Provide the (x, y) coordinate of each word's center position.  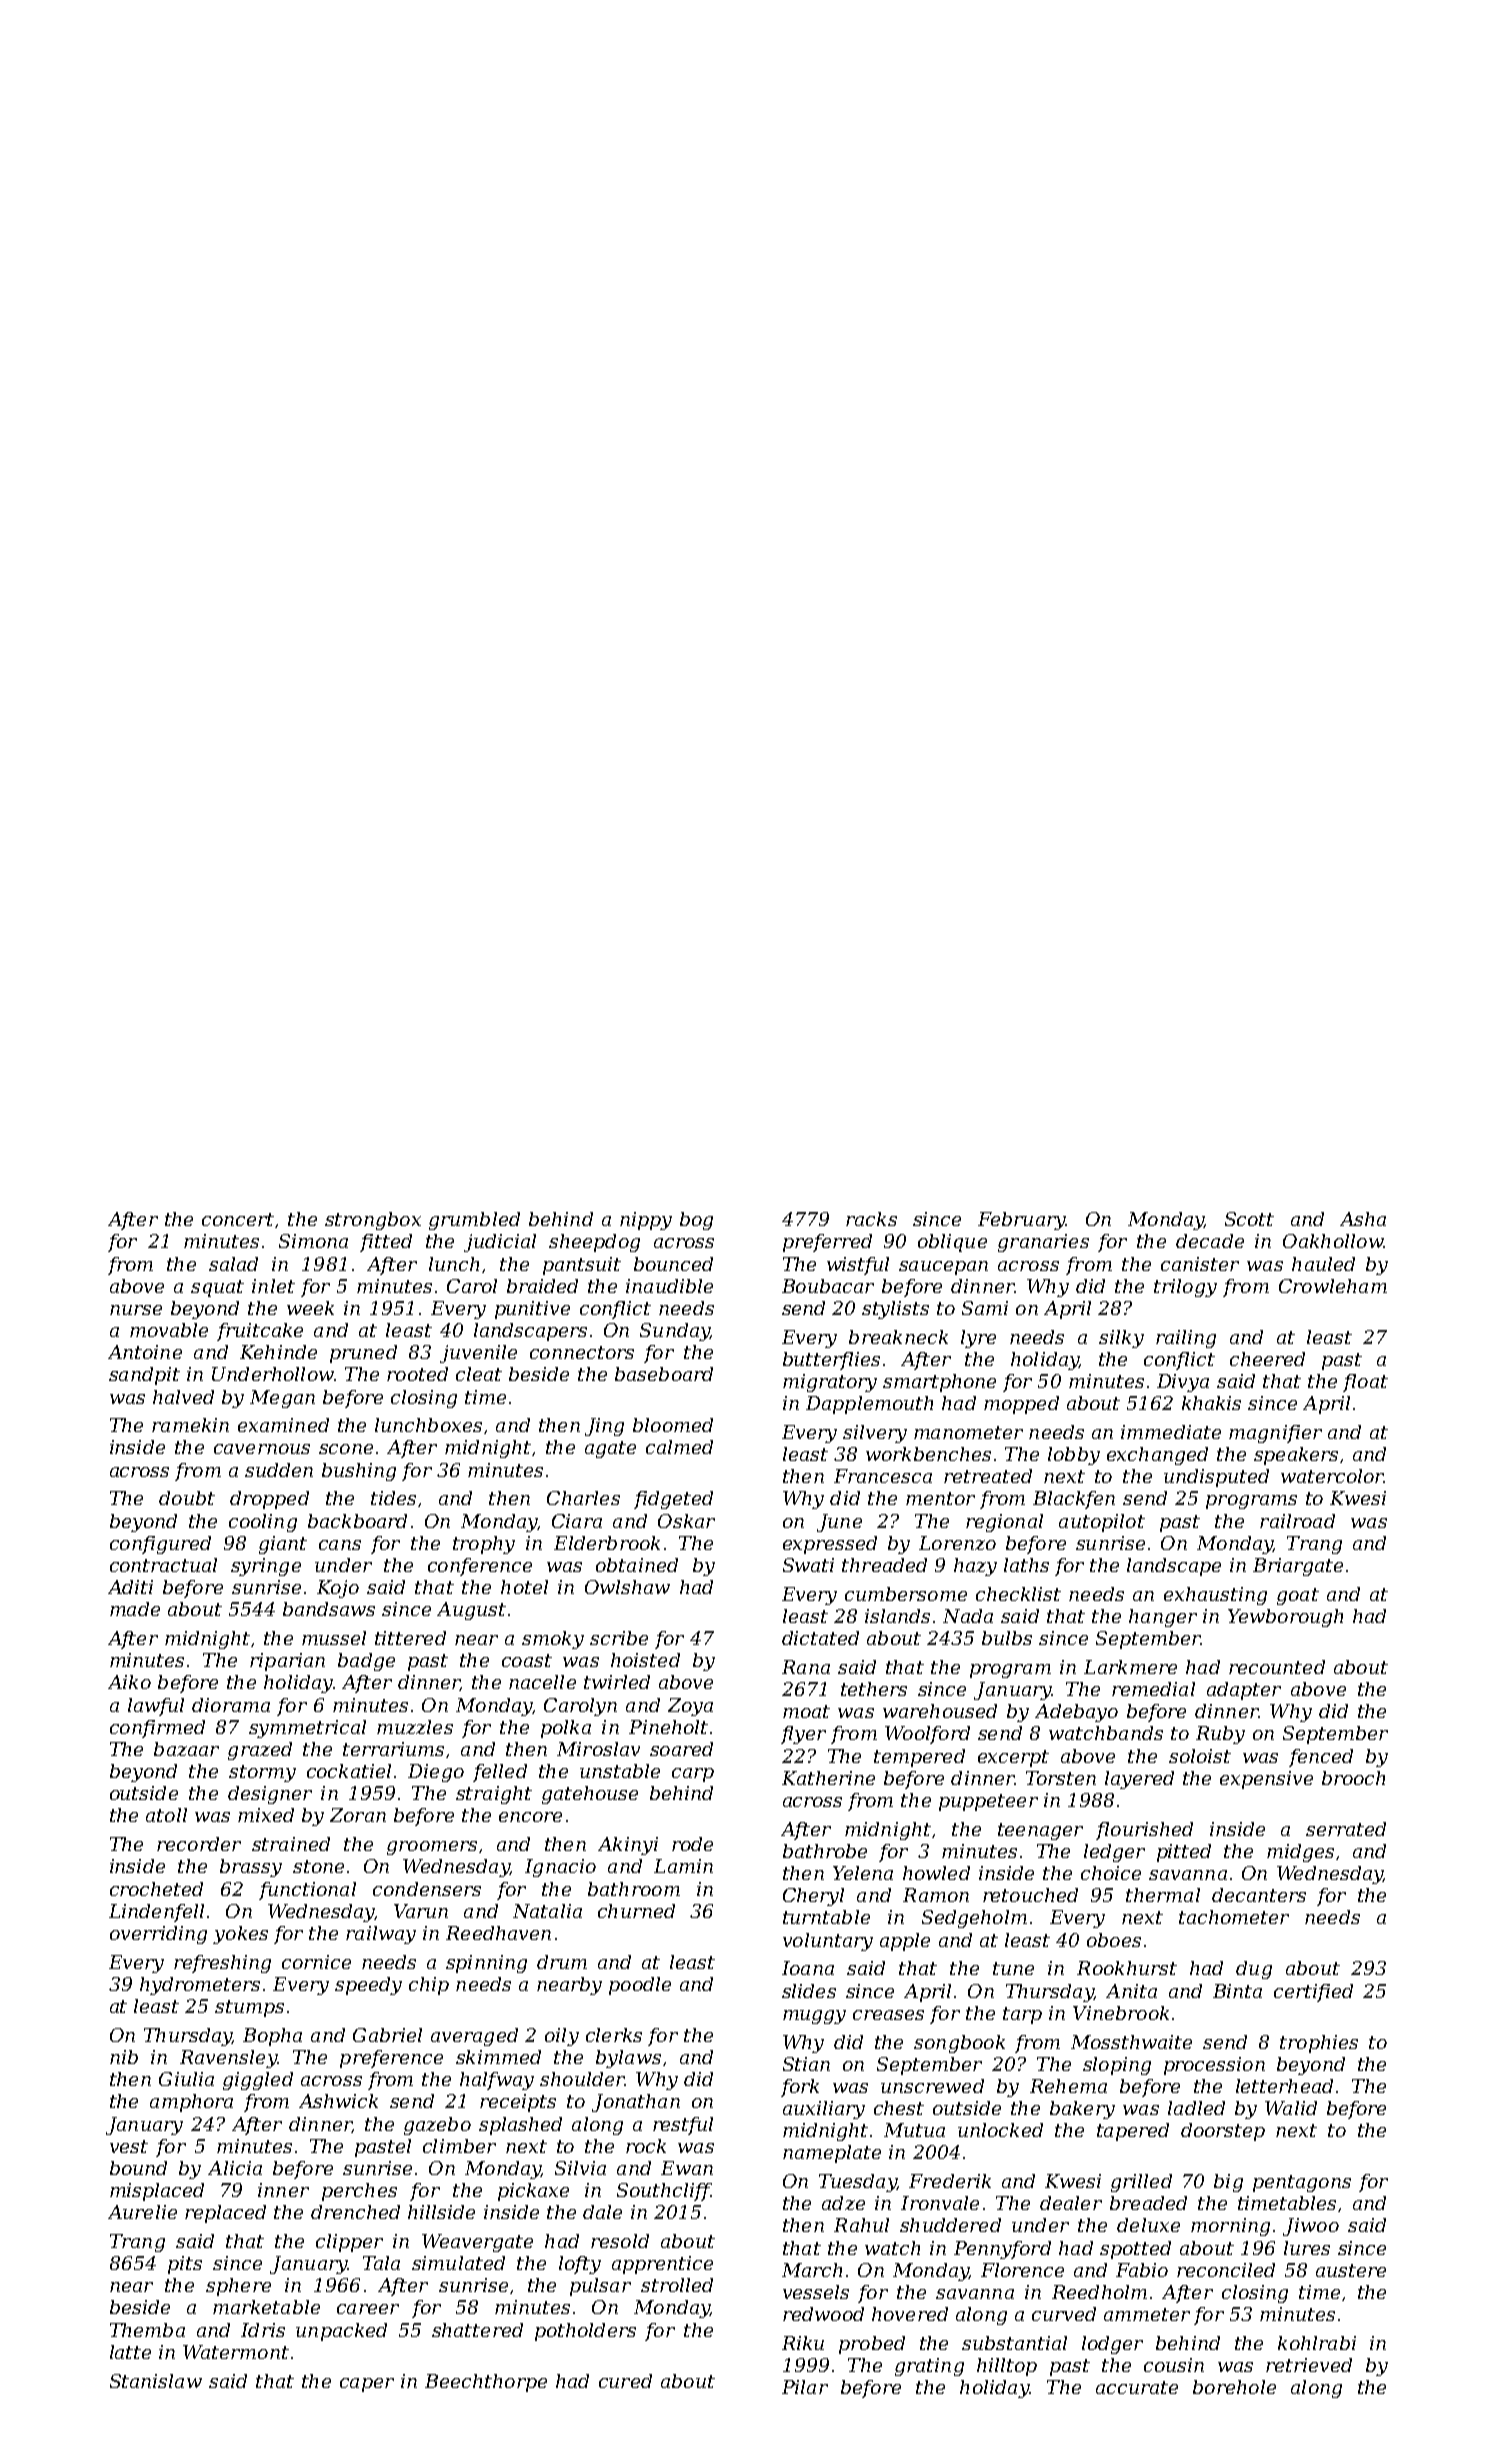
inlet (273, 1286)
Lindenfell (156, 1913)
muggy (814, 2017)
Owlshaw (627, 1587)
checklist (1018, 1594)
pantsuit (582, 1266)
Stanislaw (156, 2381)
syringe (266, 1567)
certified (1313, 1993)
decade (1210, 1241)
